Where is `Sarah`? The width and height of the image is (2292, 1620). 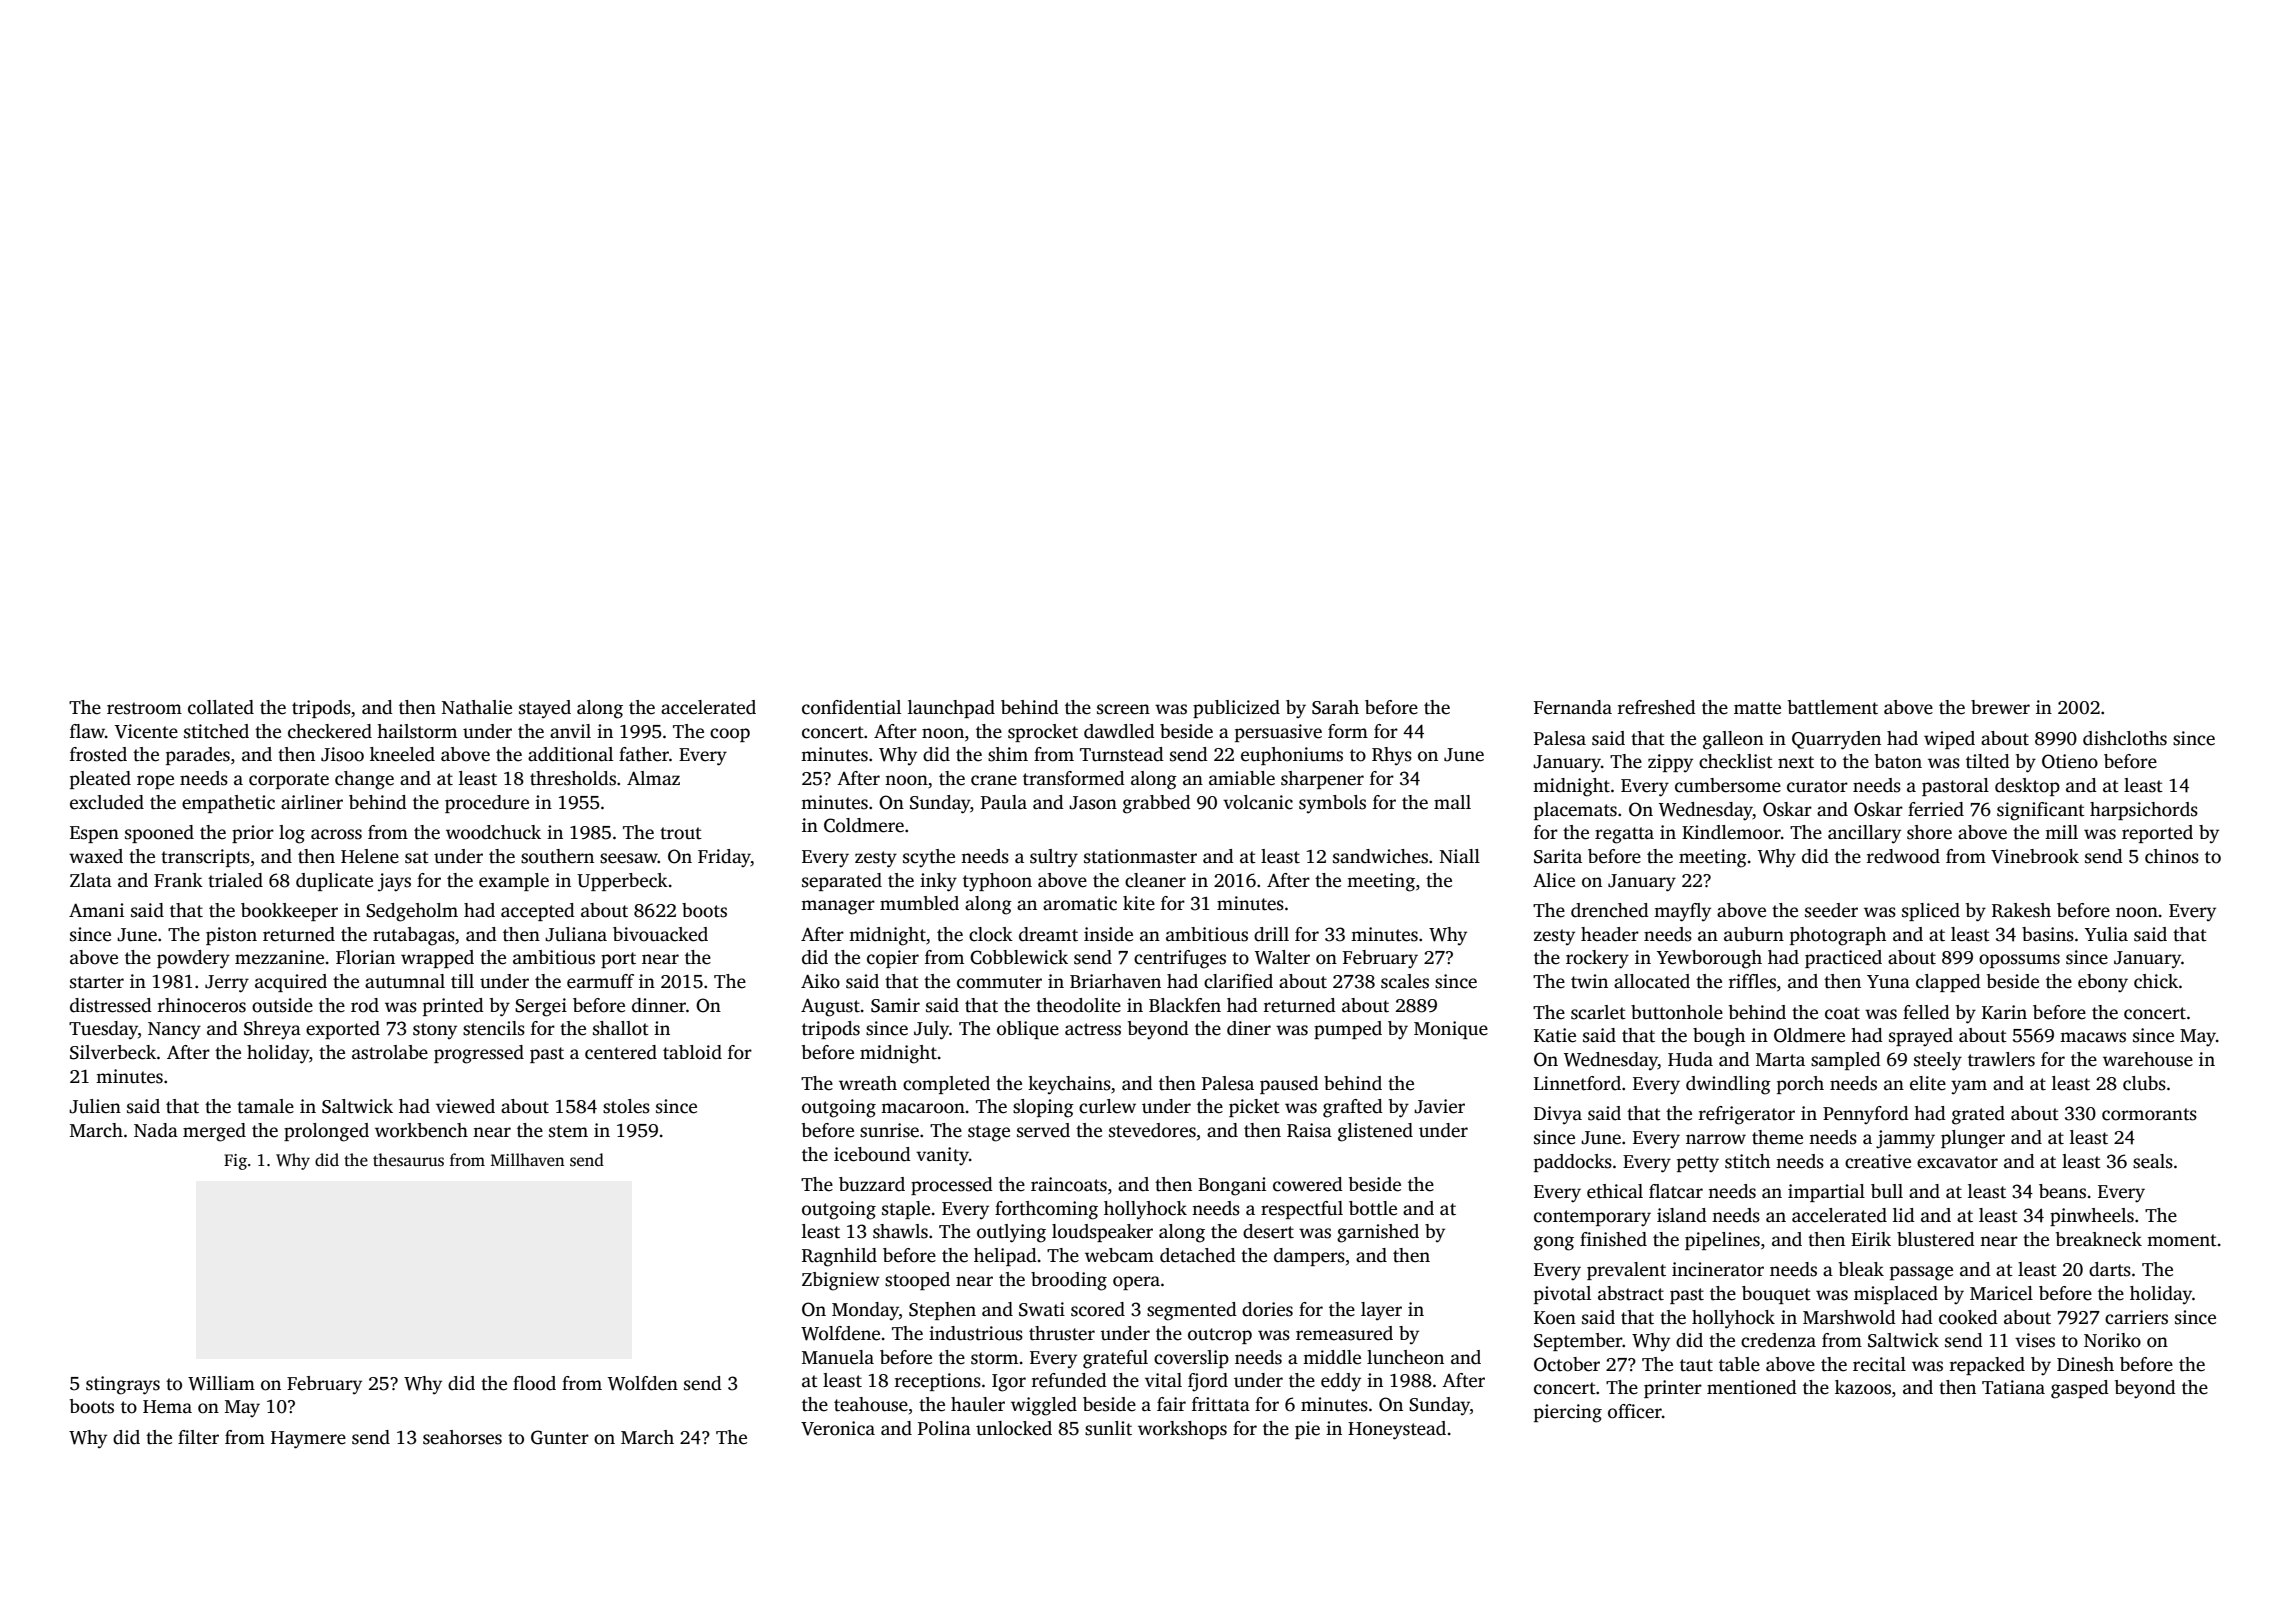 Sarah is located at coordinates (1335, 707).
